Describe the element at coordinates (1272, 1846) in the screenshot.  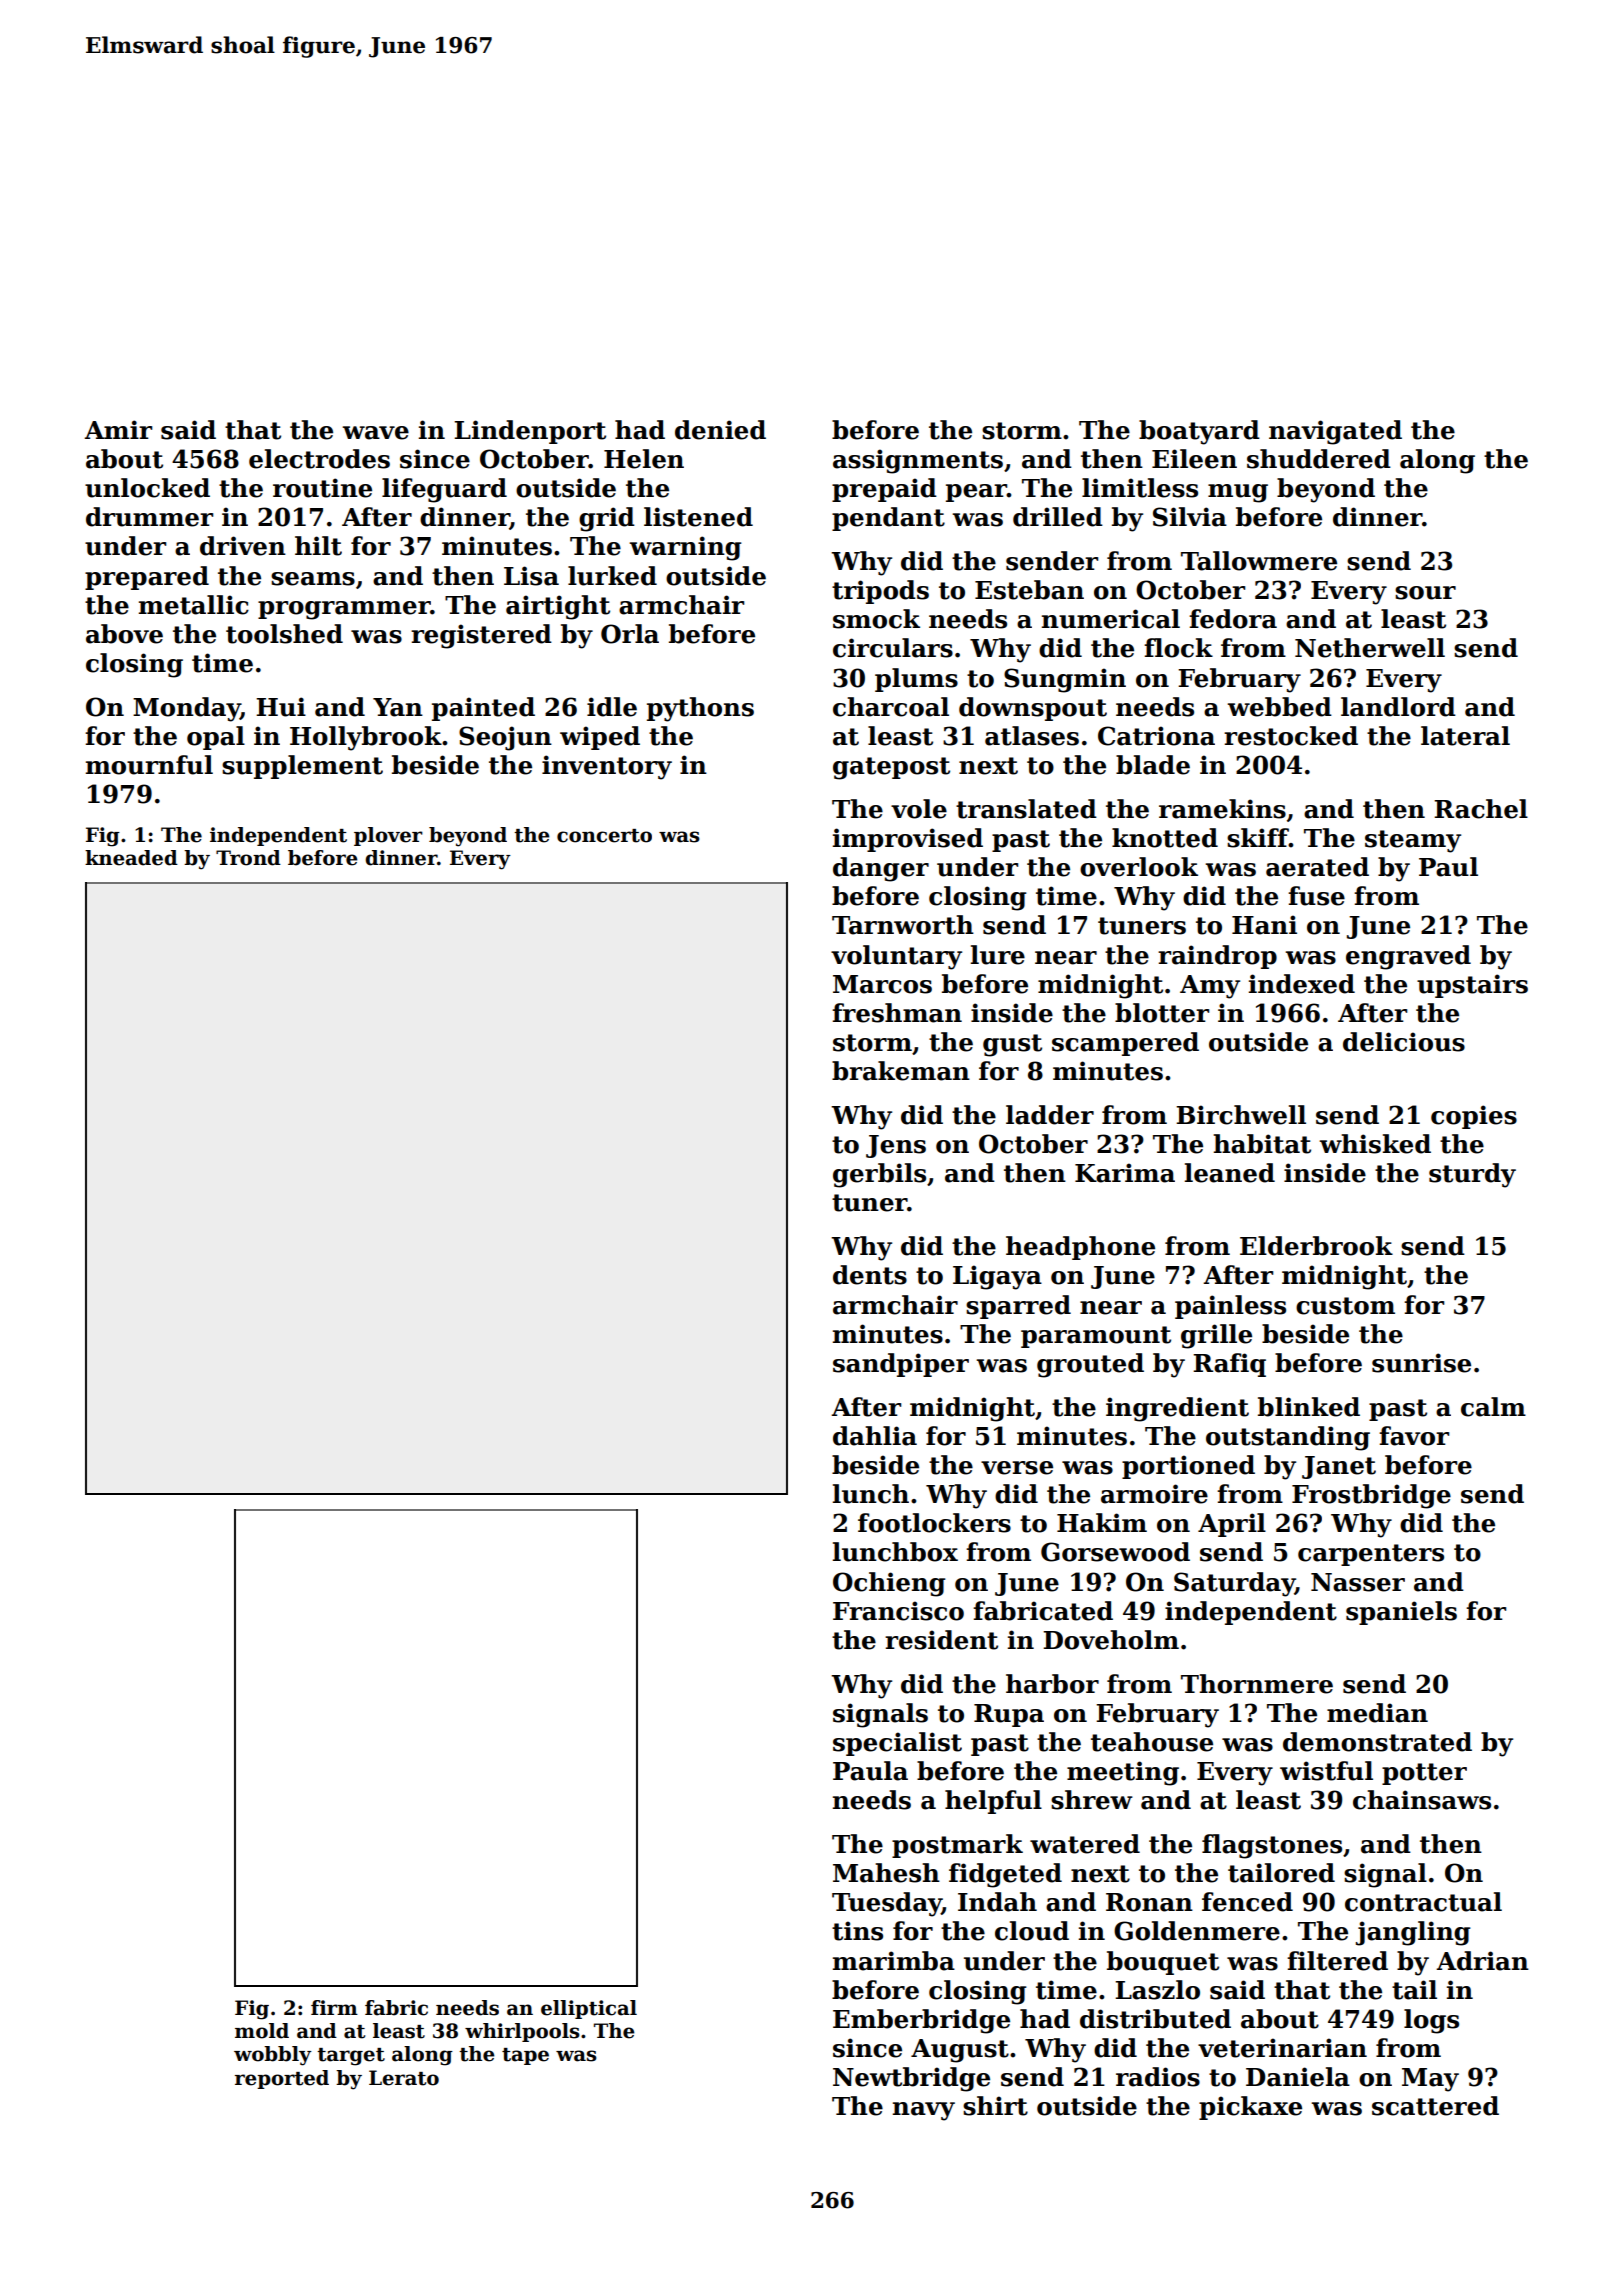
I see `flagstones` at that location.
